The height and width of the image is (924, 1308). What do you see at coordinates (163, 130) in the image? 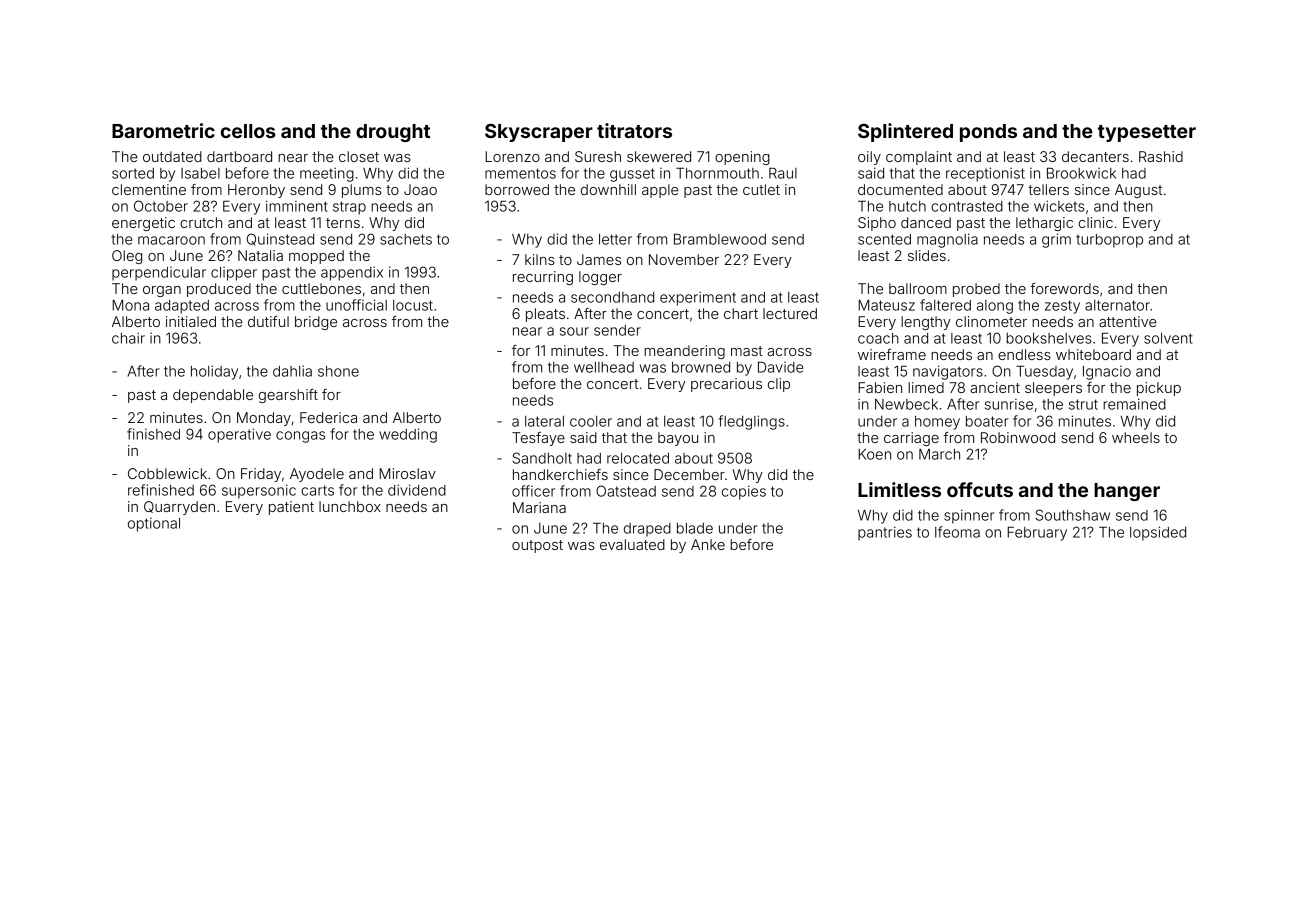
I see `Barometric` at bounding box center [163, 130].
